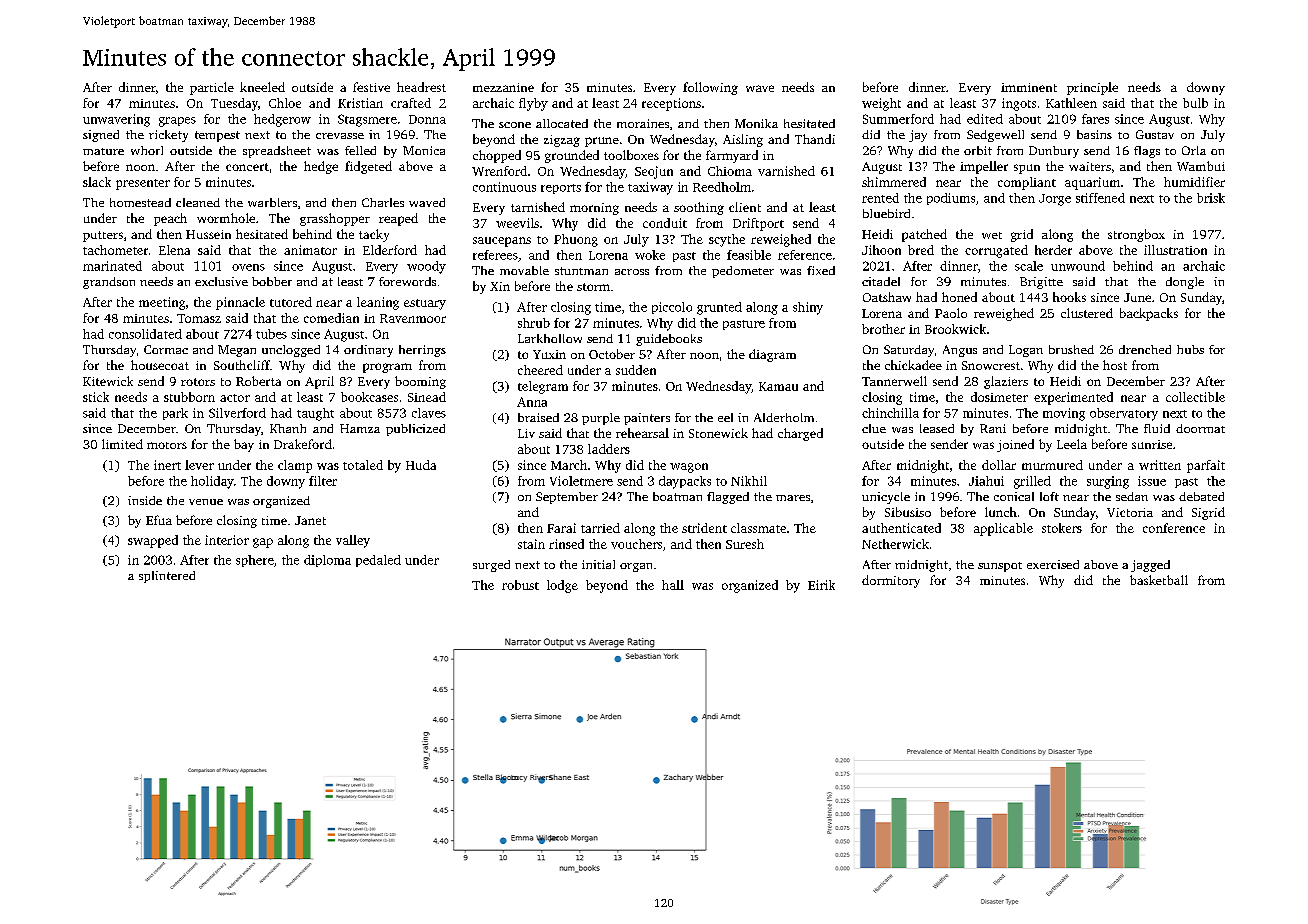 This screenshot has width=1308, height=924. Describe the element at coordinates (561, 528) in the screenshot. I see `Farai` at that location.
